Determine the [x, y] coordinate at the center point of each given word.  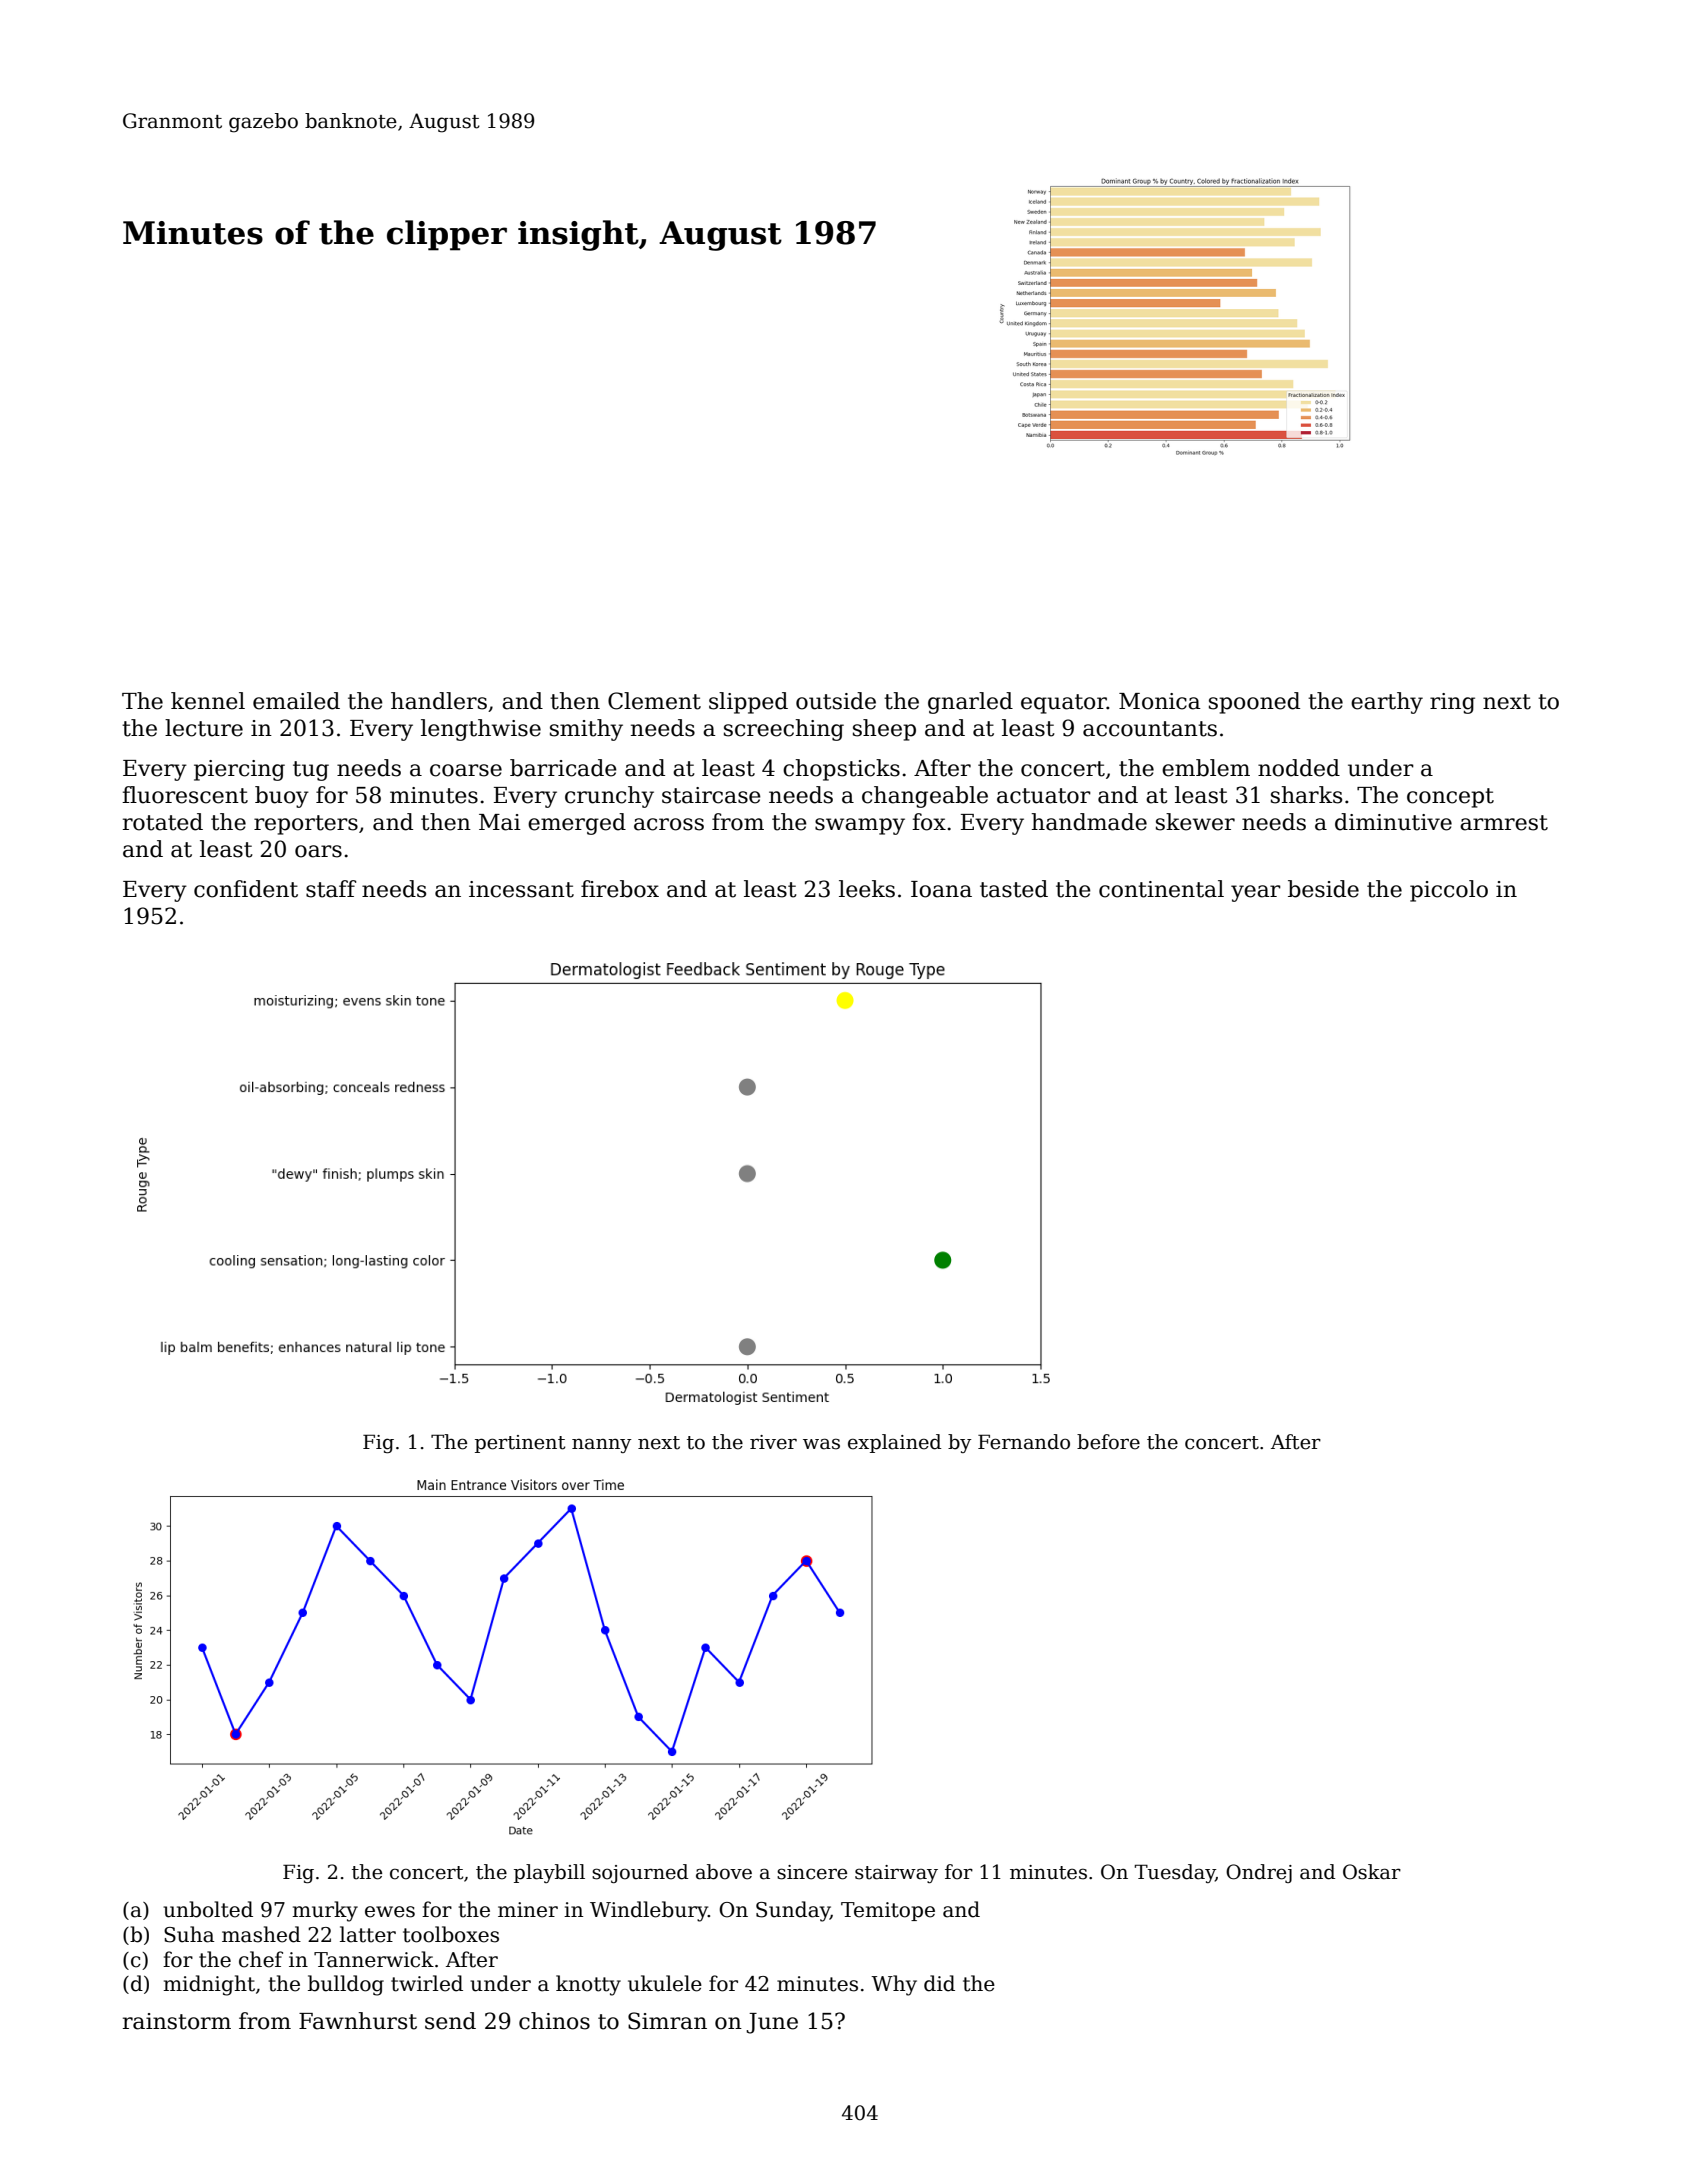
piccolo [1449, 891]
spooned [1254, 703]
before [1108, 1442]
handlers [439, 701]
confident [246, 889]
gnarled [970, 703]
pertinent [520, 1444]
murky [325, 1911]
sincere [812, 1872]
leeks [867, 889]
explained [894, 1443]
